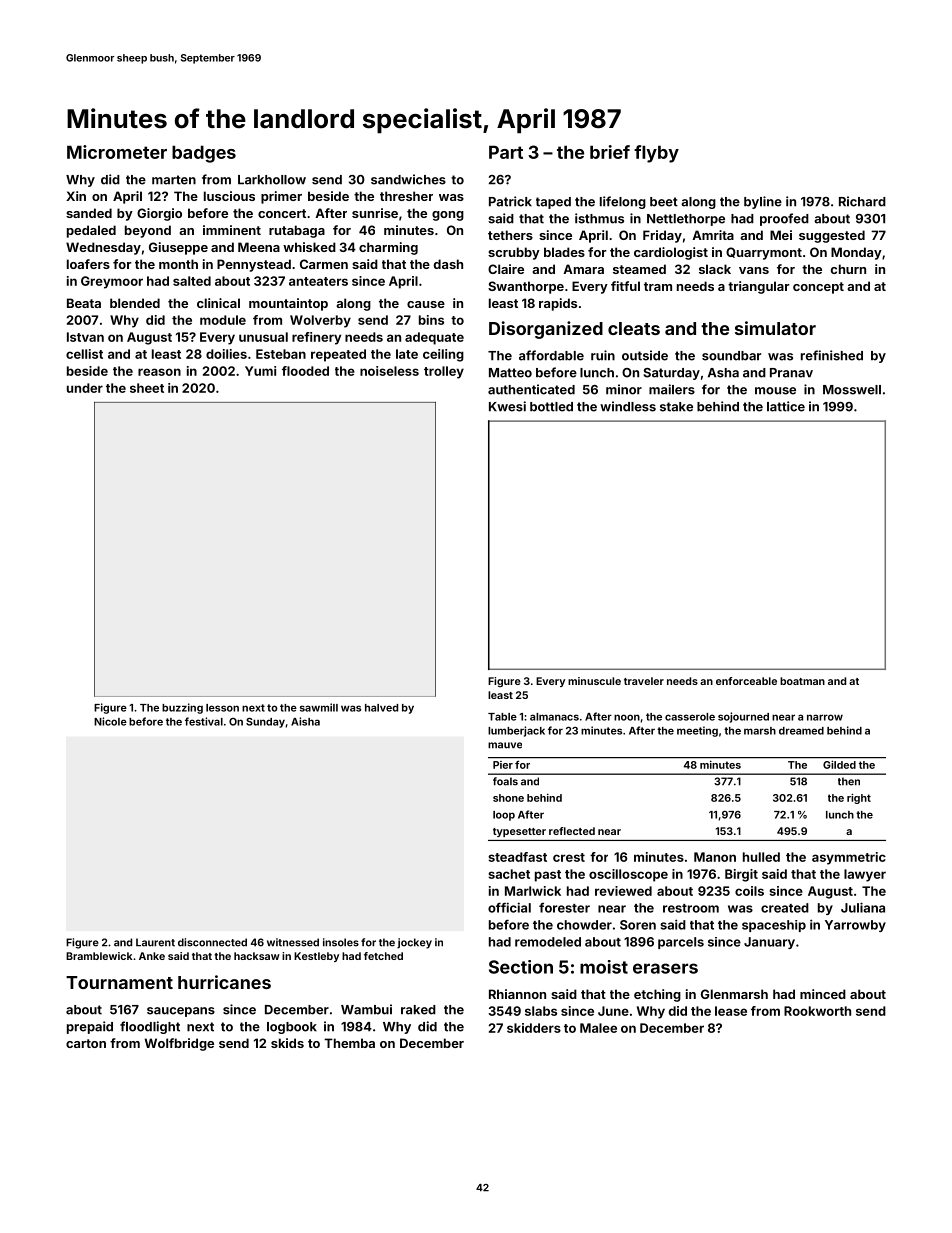  Describe the element at coordinates (508, 798) in the screenshot. I see `shone` at that location.
